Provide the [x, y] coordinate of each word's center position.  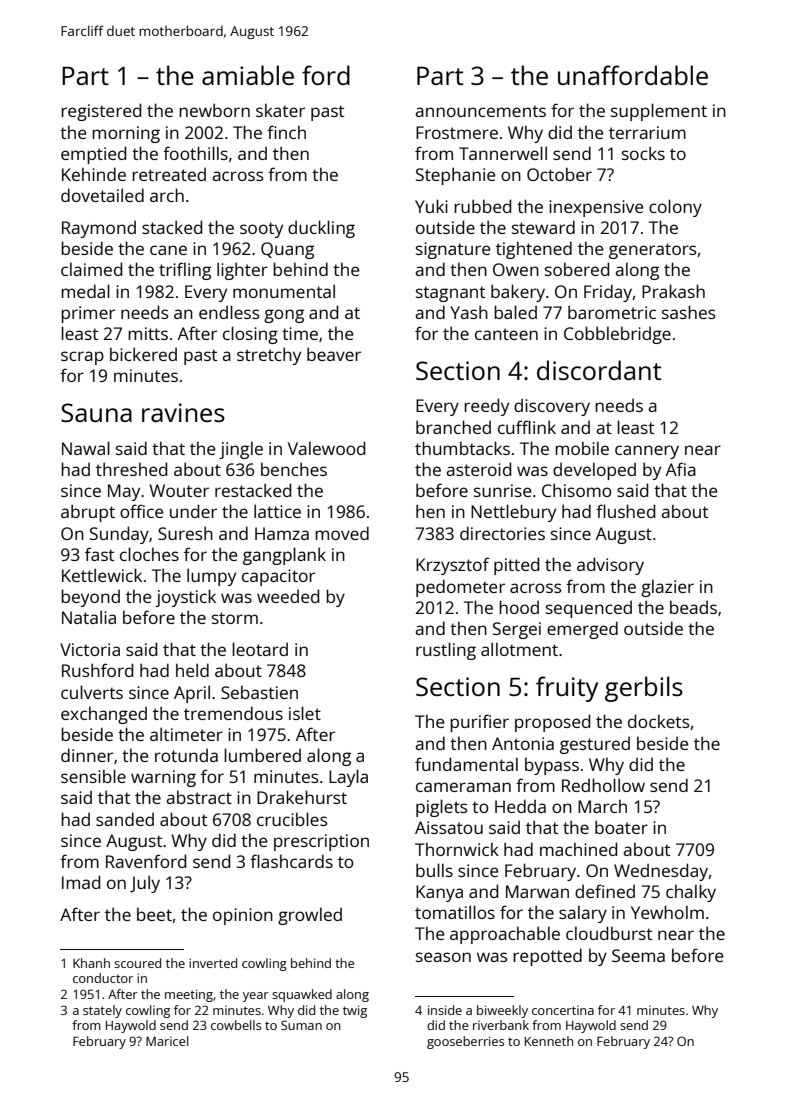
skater [280, 110]
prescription [321, 842]
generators [652, 251]
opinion [243, 916]
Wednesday [661, 872]
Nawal [86, 448]
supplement [659, 112]
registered [101, 112]
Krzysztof [452, 566]
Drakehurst [302, 797]
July [145, 884]
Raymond [99, 229]
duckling [321, 229]
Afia [681, 469]
